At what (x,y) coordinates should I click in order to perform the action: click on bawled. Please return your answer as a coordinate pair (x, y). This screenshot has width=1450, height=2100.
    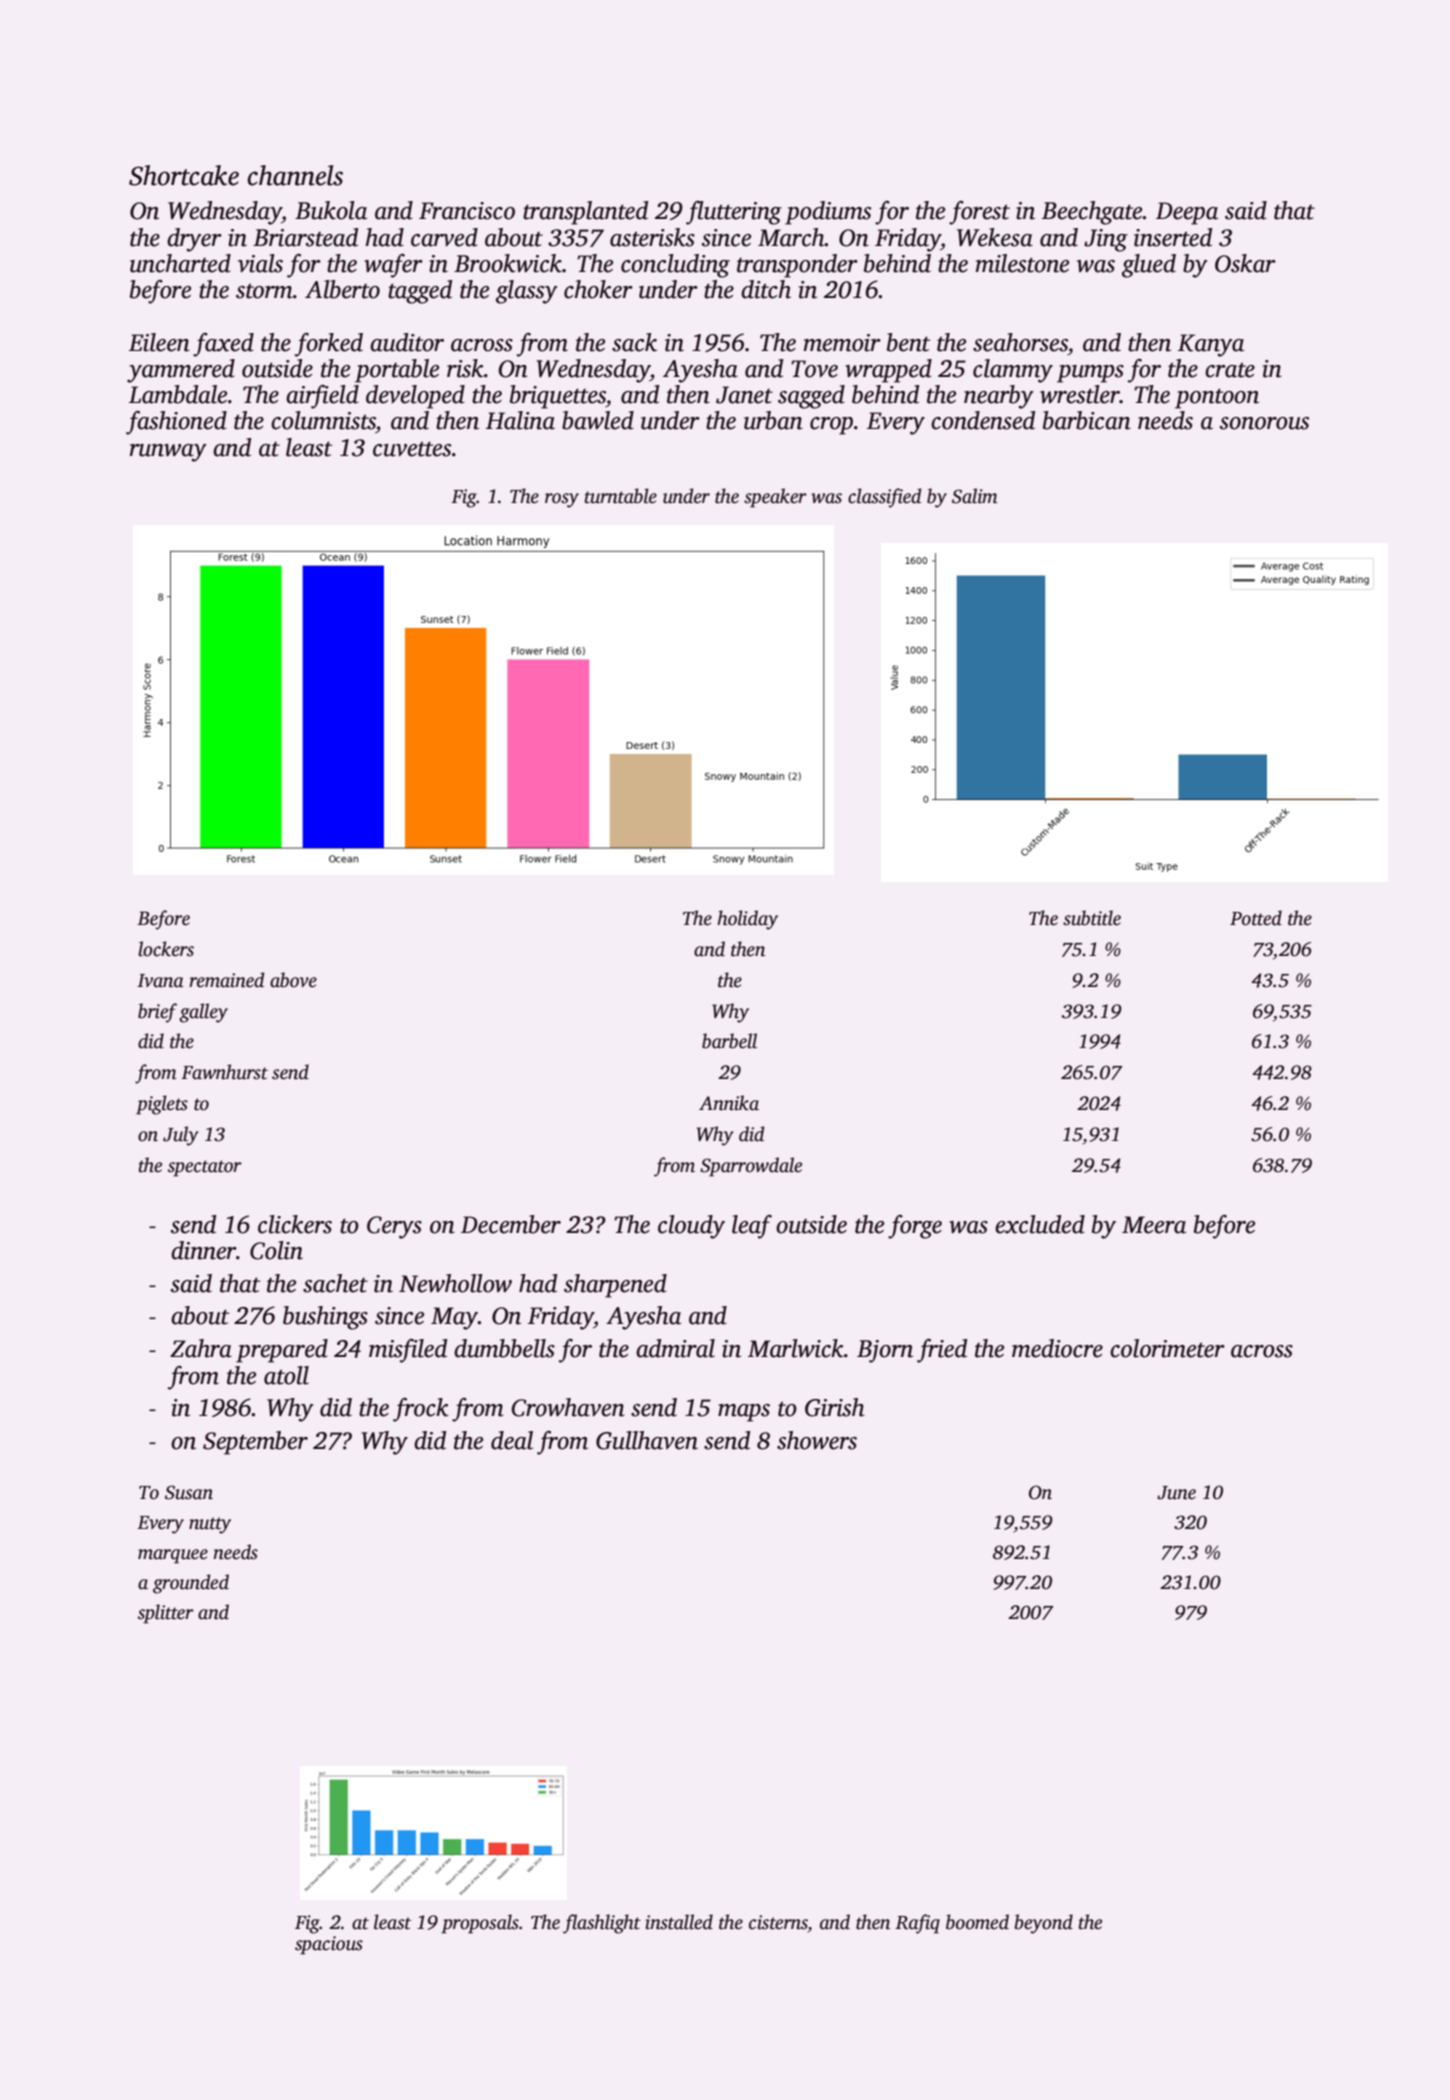
    Looking at the image, I should click on (598, 420).
